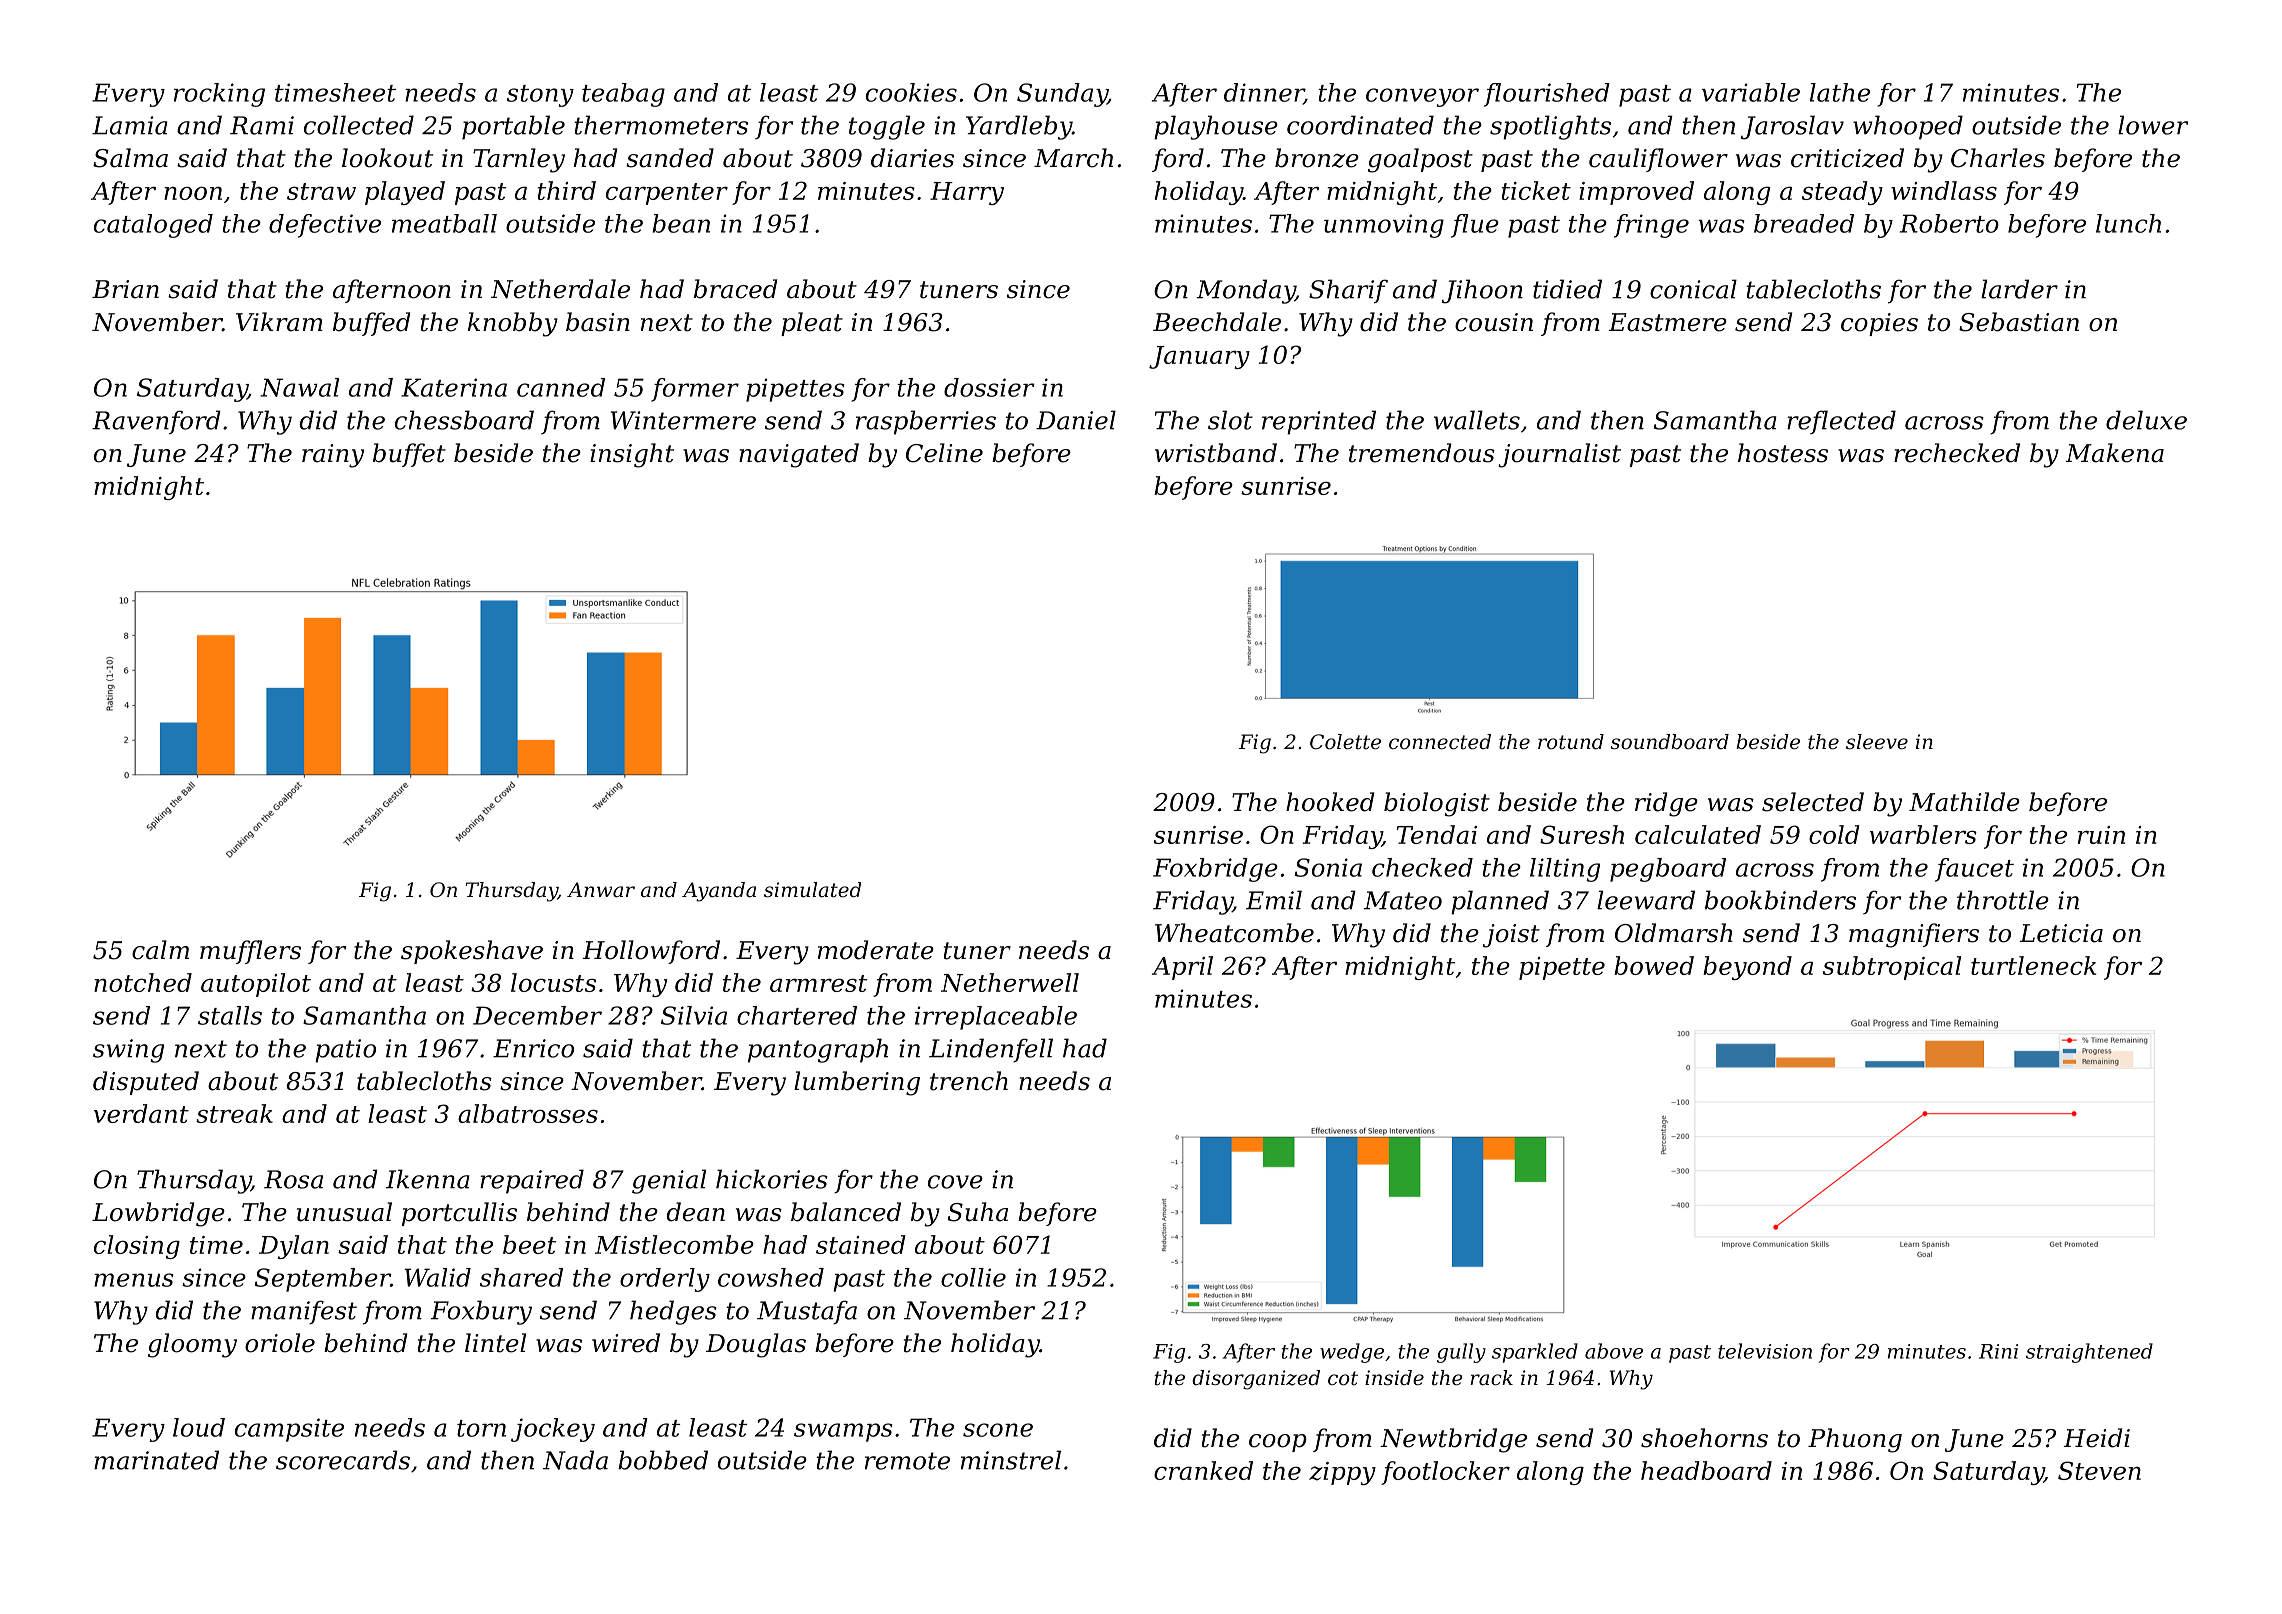 The image size is (2282, 1614). What do you see at coordinates (772, 1179) in the screenshot?
I see `hickories` at bounding box center [772, 1179].
